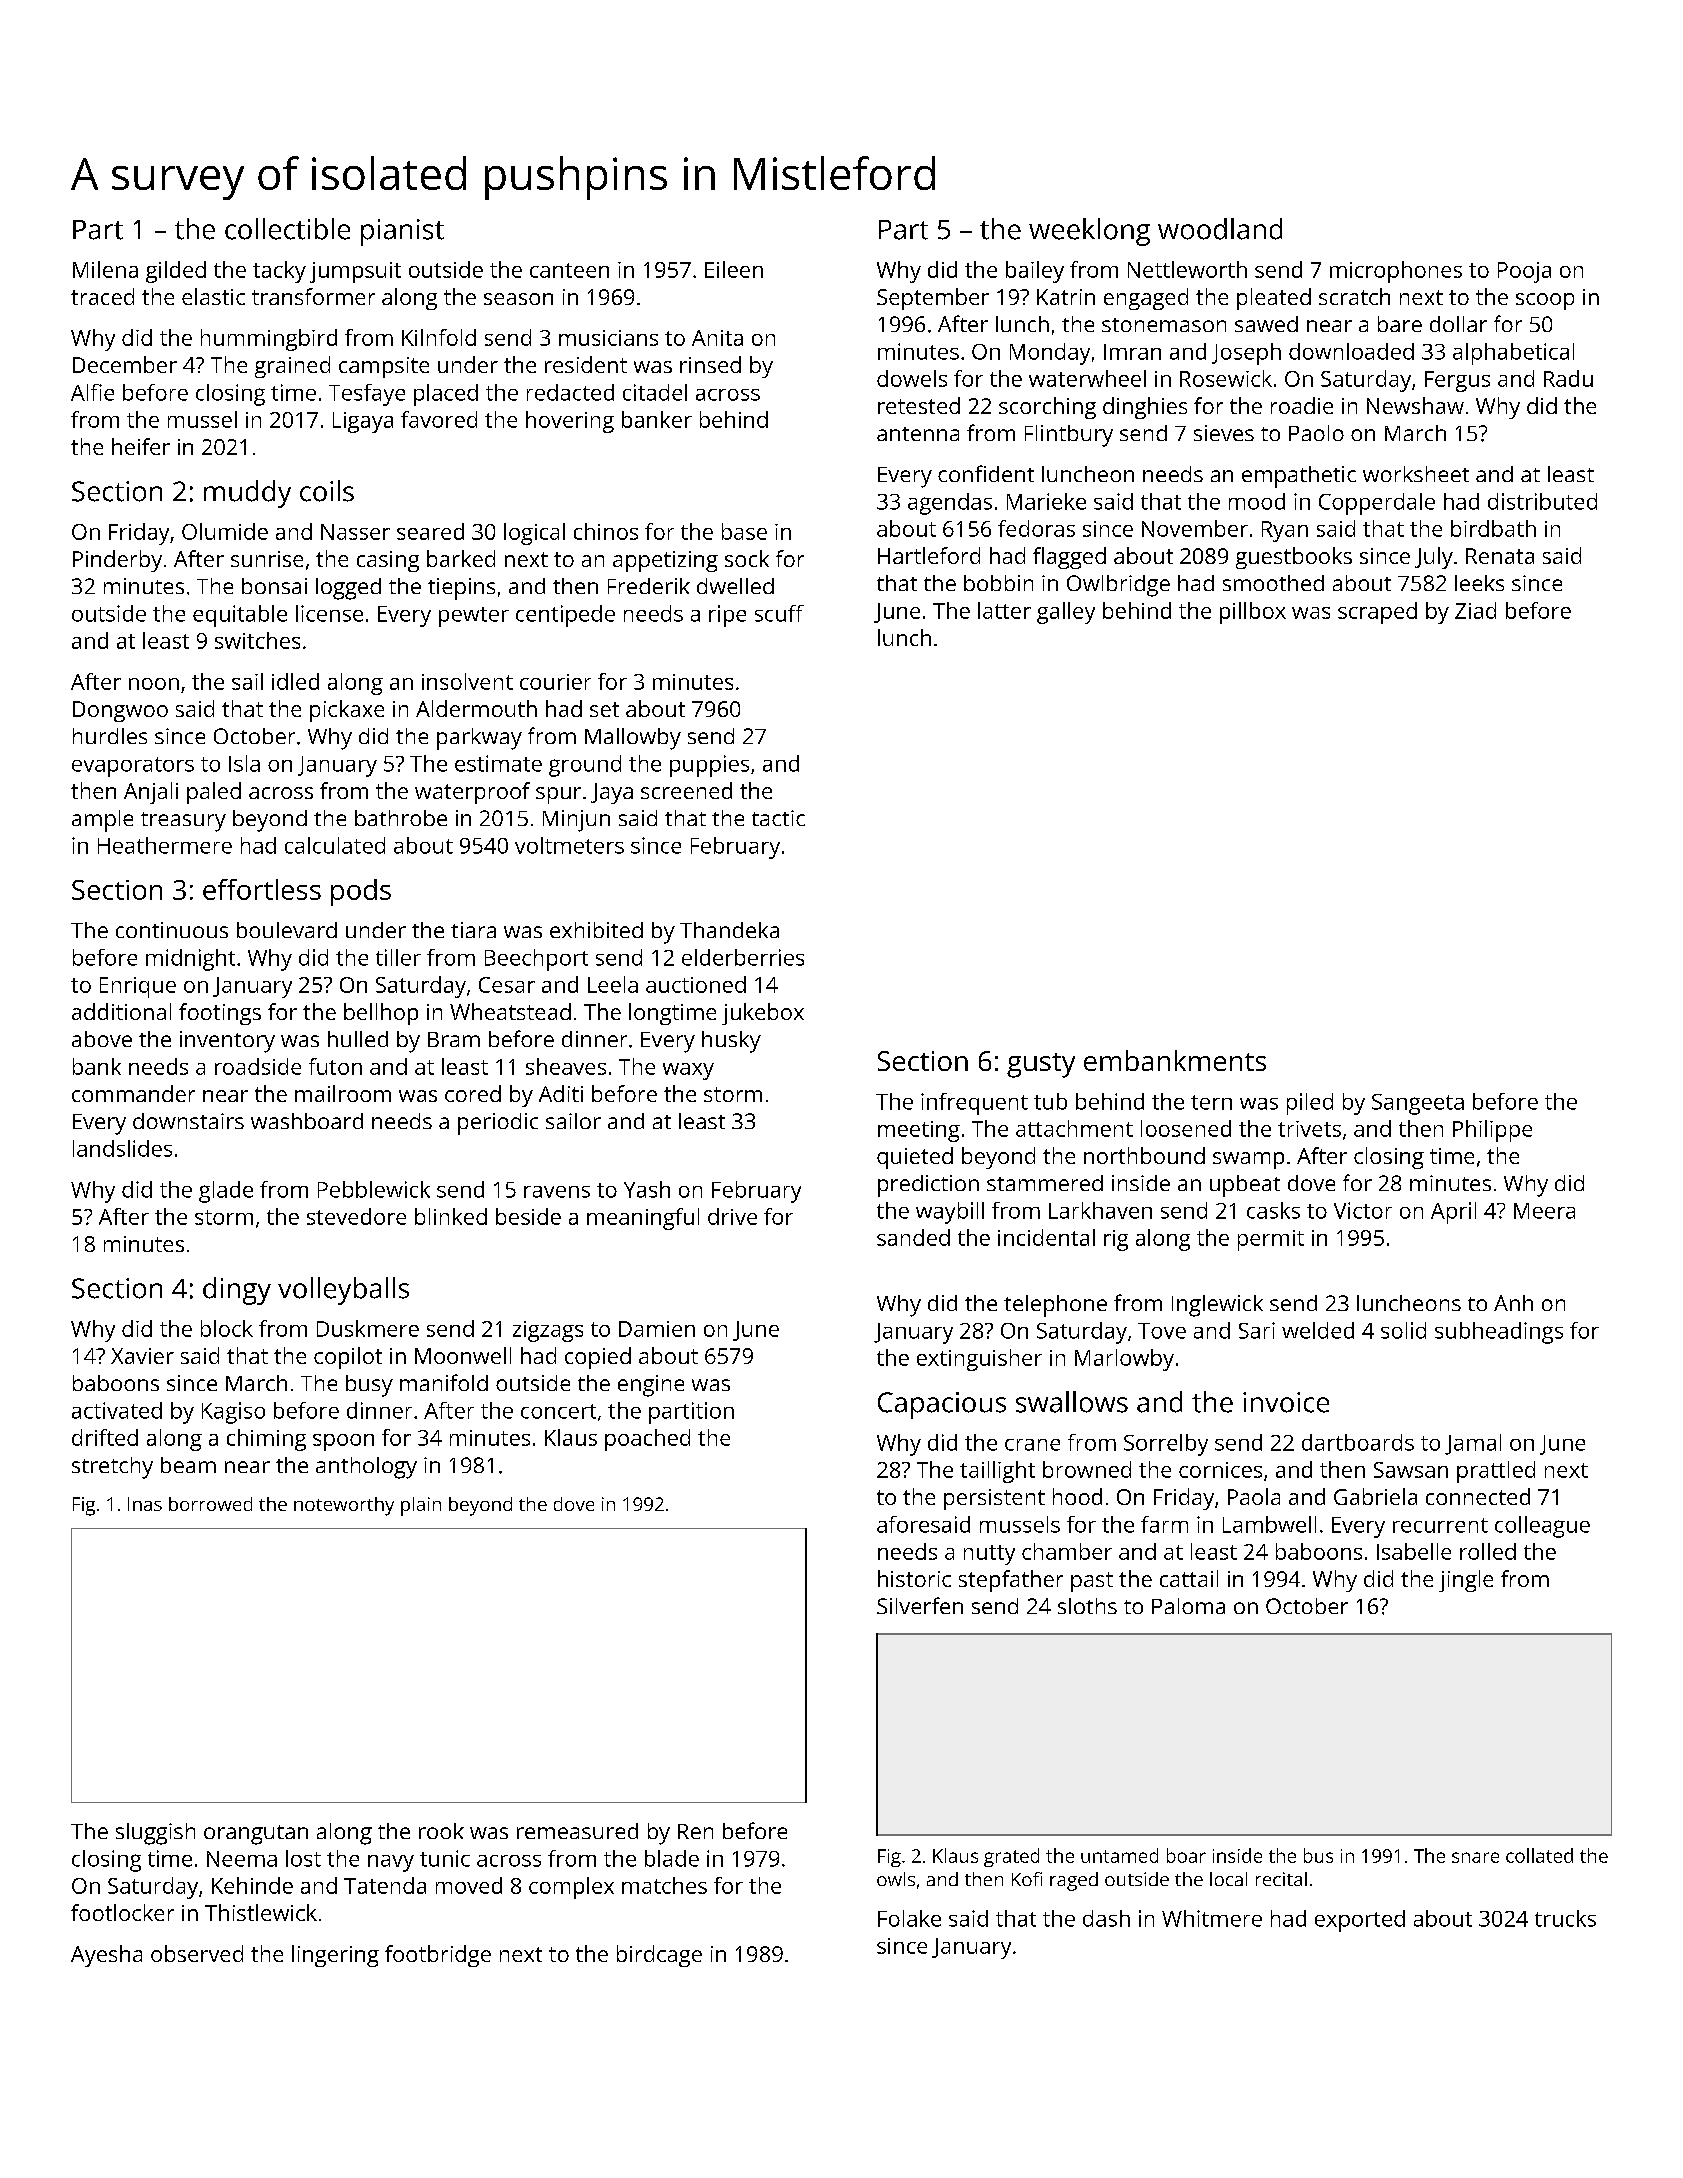 This screenshot has width=1683, height=2178. Describe the element at coordinates (933, 299) in the screenshot. I see `September` at that location.
